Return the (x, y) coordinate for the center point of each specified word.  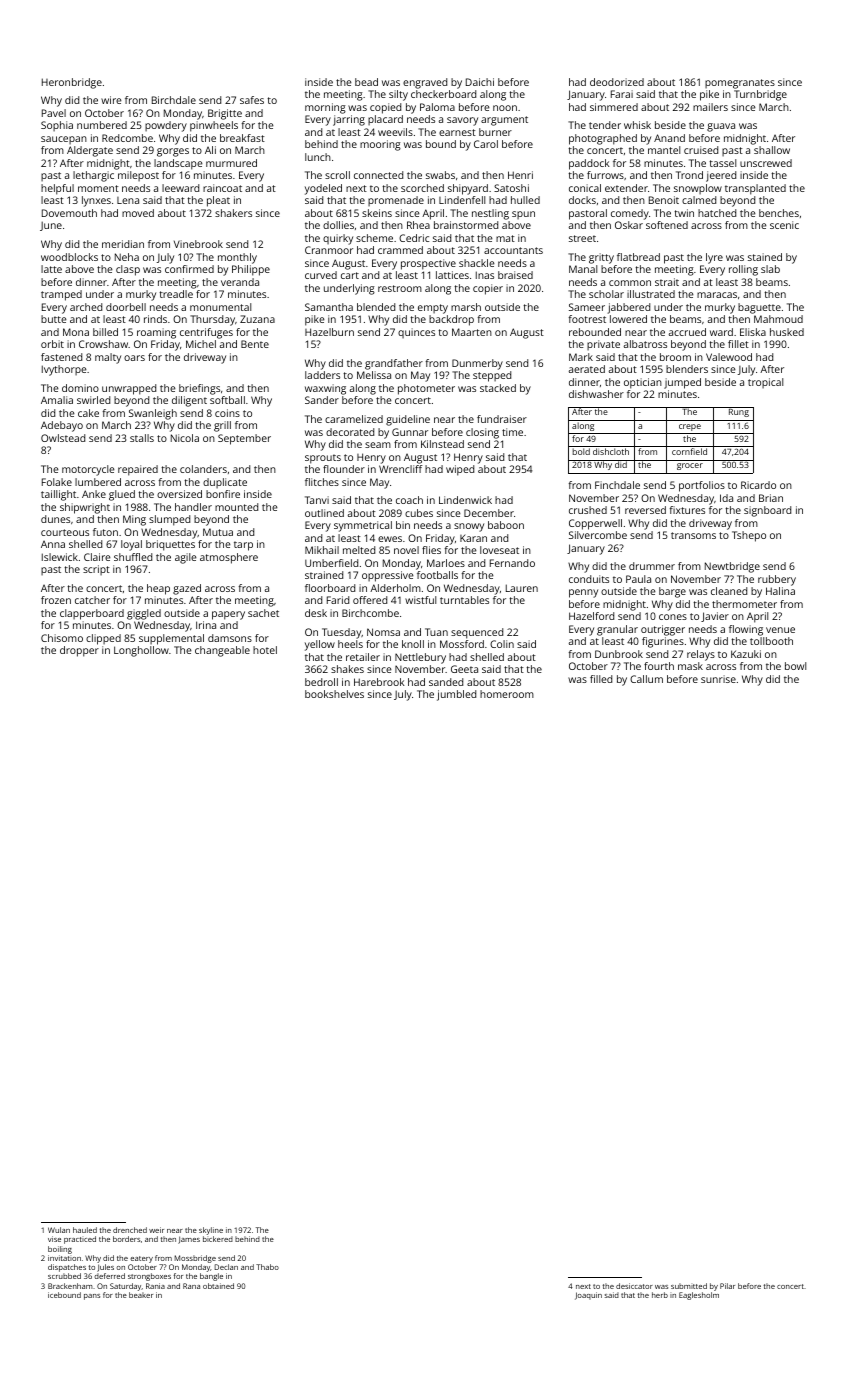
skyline (211, 1231)
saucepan (64, 140)
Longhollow (141, 651)
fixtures (687, 510)
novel (406, 550)
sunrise (718, 679)
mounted (236, 507)
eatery (142, 1259)
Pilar (727, 1286)
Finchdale (617, 485)
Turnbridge (760, 95)
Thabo (267, 1267)
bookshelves (334, 694)
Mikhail (322, 550)
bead (366, 82)
